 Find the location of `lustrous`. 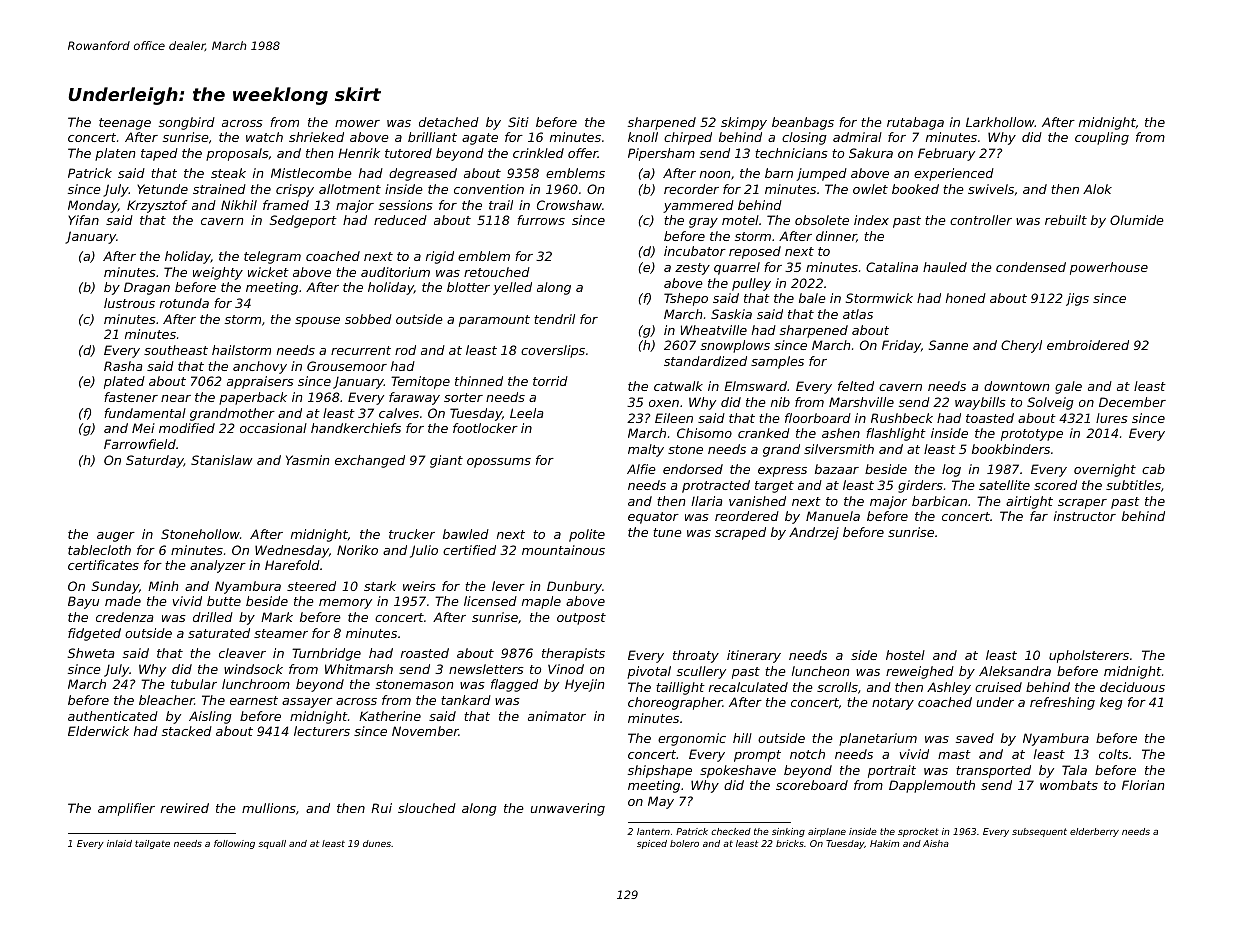

lustrous is located at coordinates (129, 303).
